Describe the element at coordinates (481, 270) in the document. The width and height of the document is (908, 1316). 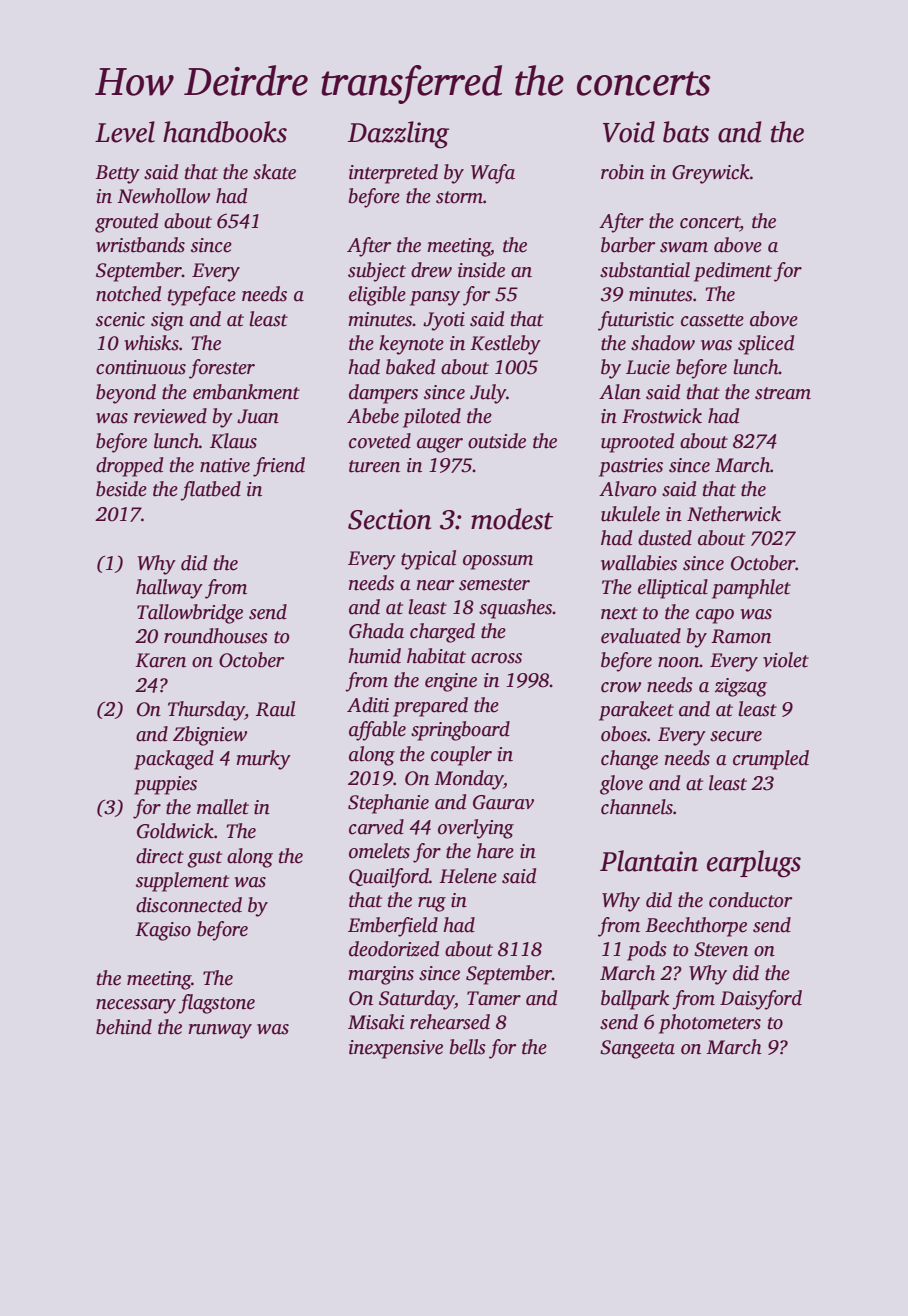
I see `inside` at that location.
